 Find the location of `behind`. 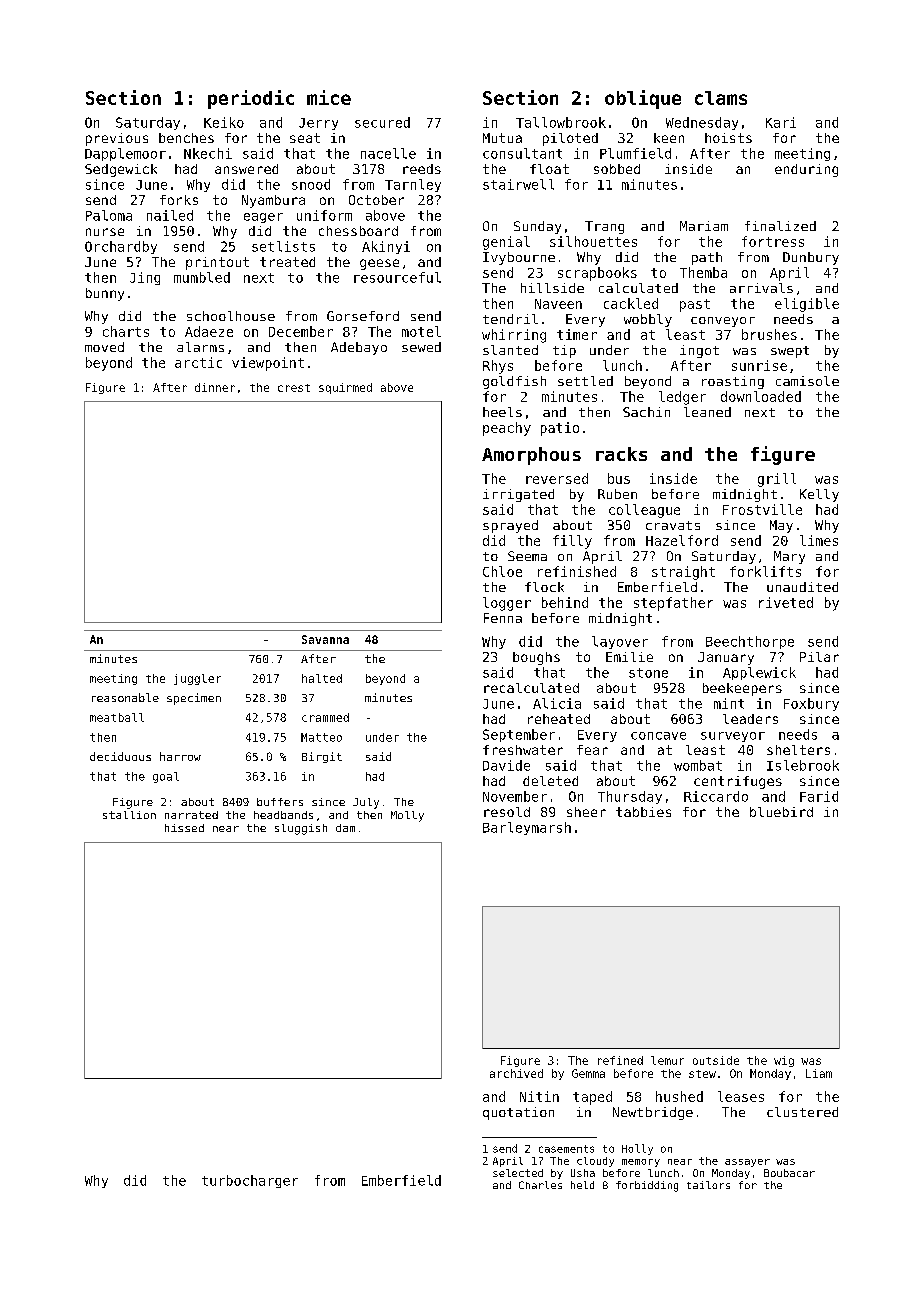

behind is located at coordinates (565, 602).
